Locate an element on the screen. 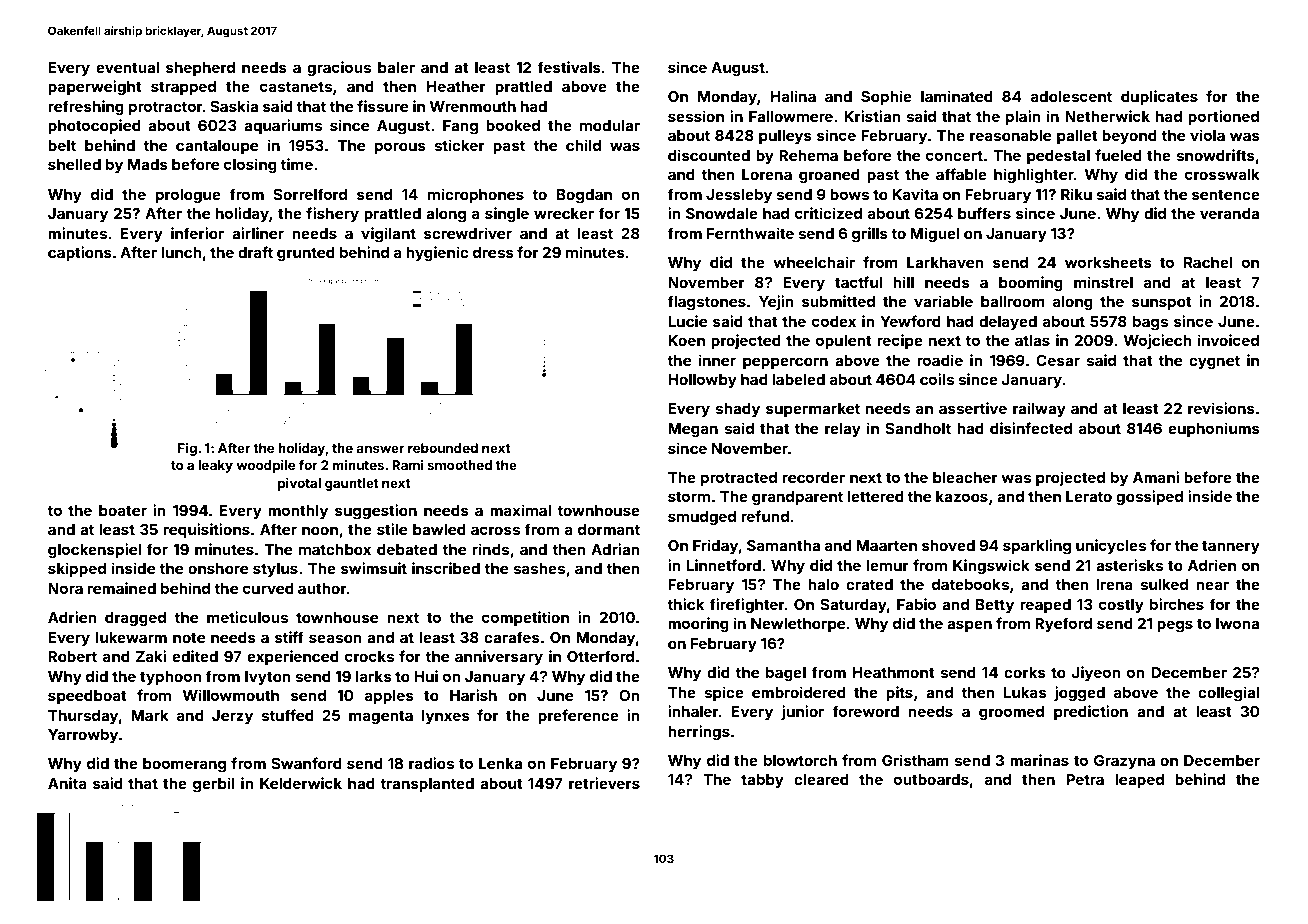 Image resolution: width=1308 pixels, height=924 pixels. Iwona is located at coordinates (1237, 623).
